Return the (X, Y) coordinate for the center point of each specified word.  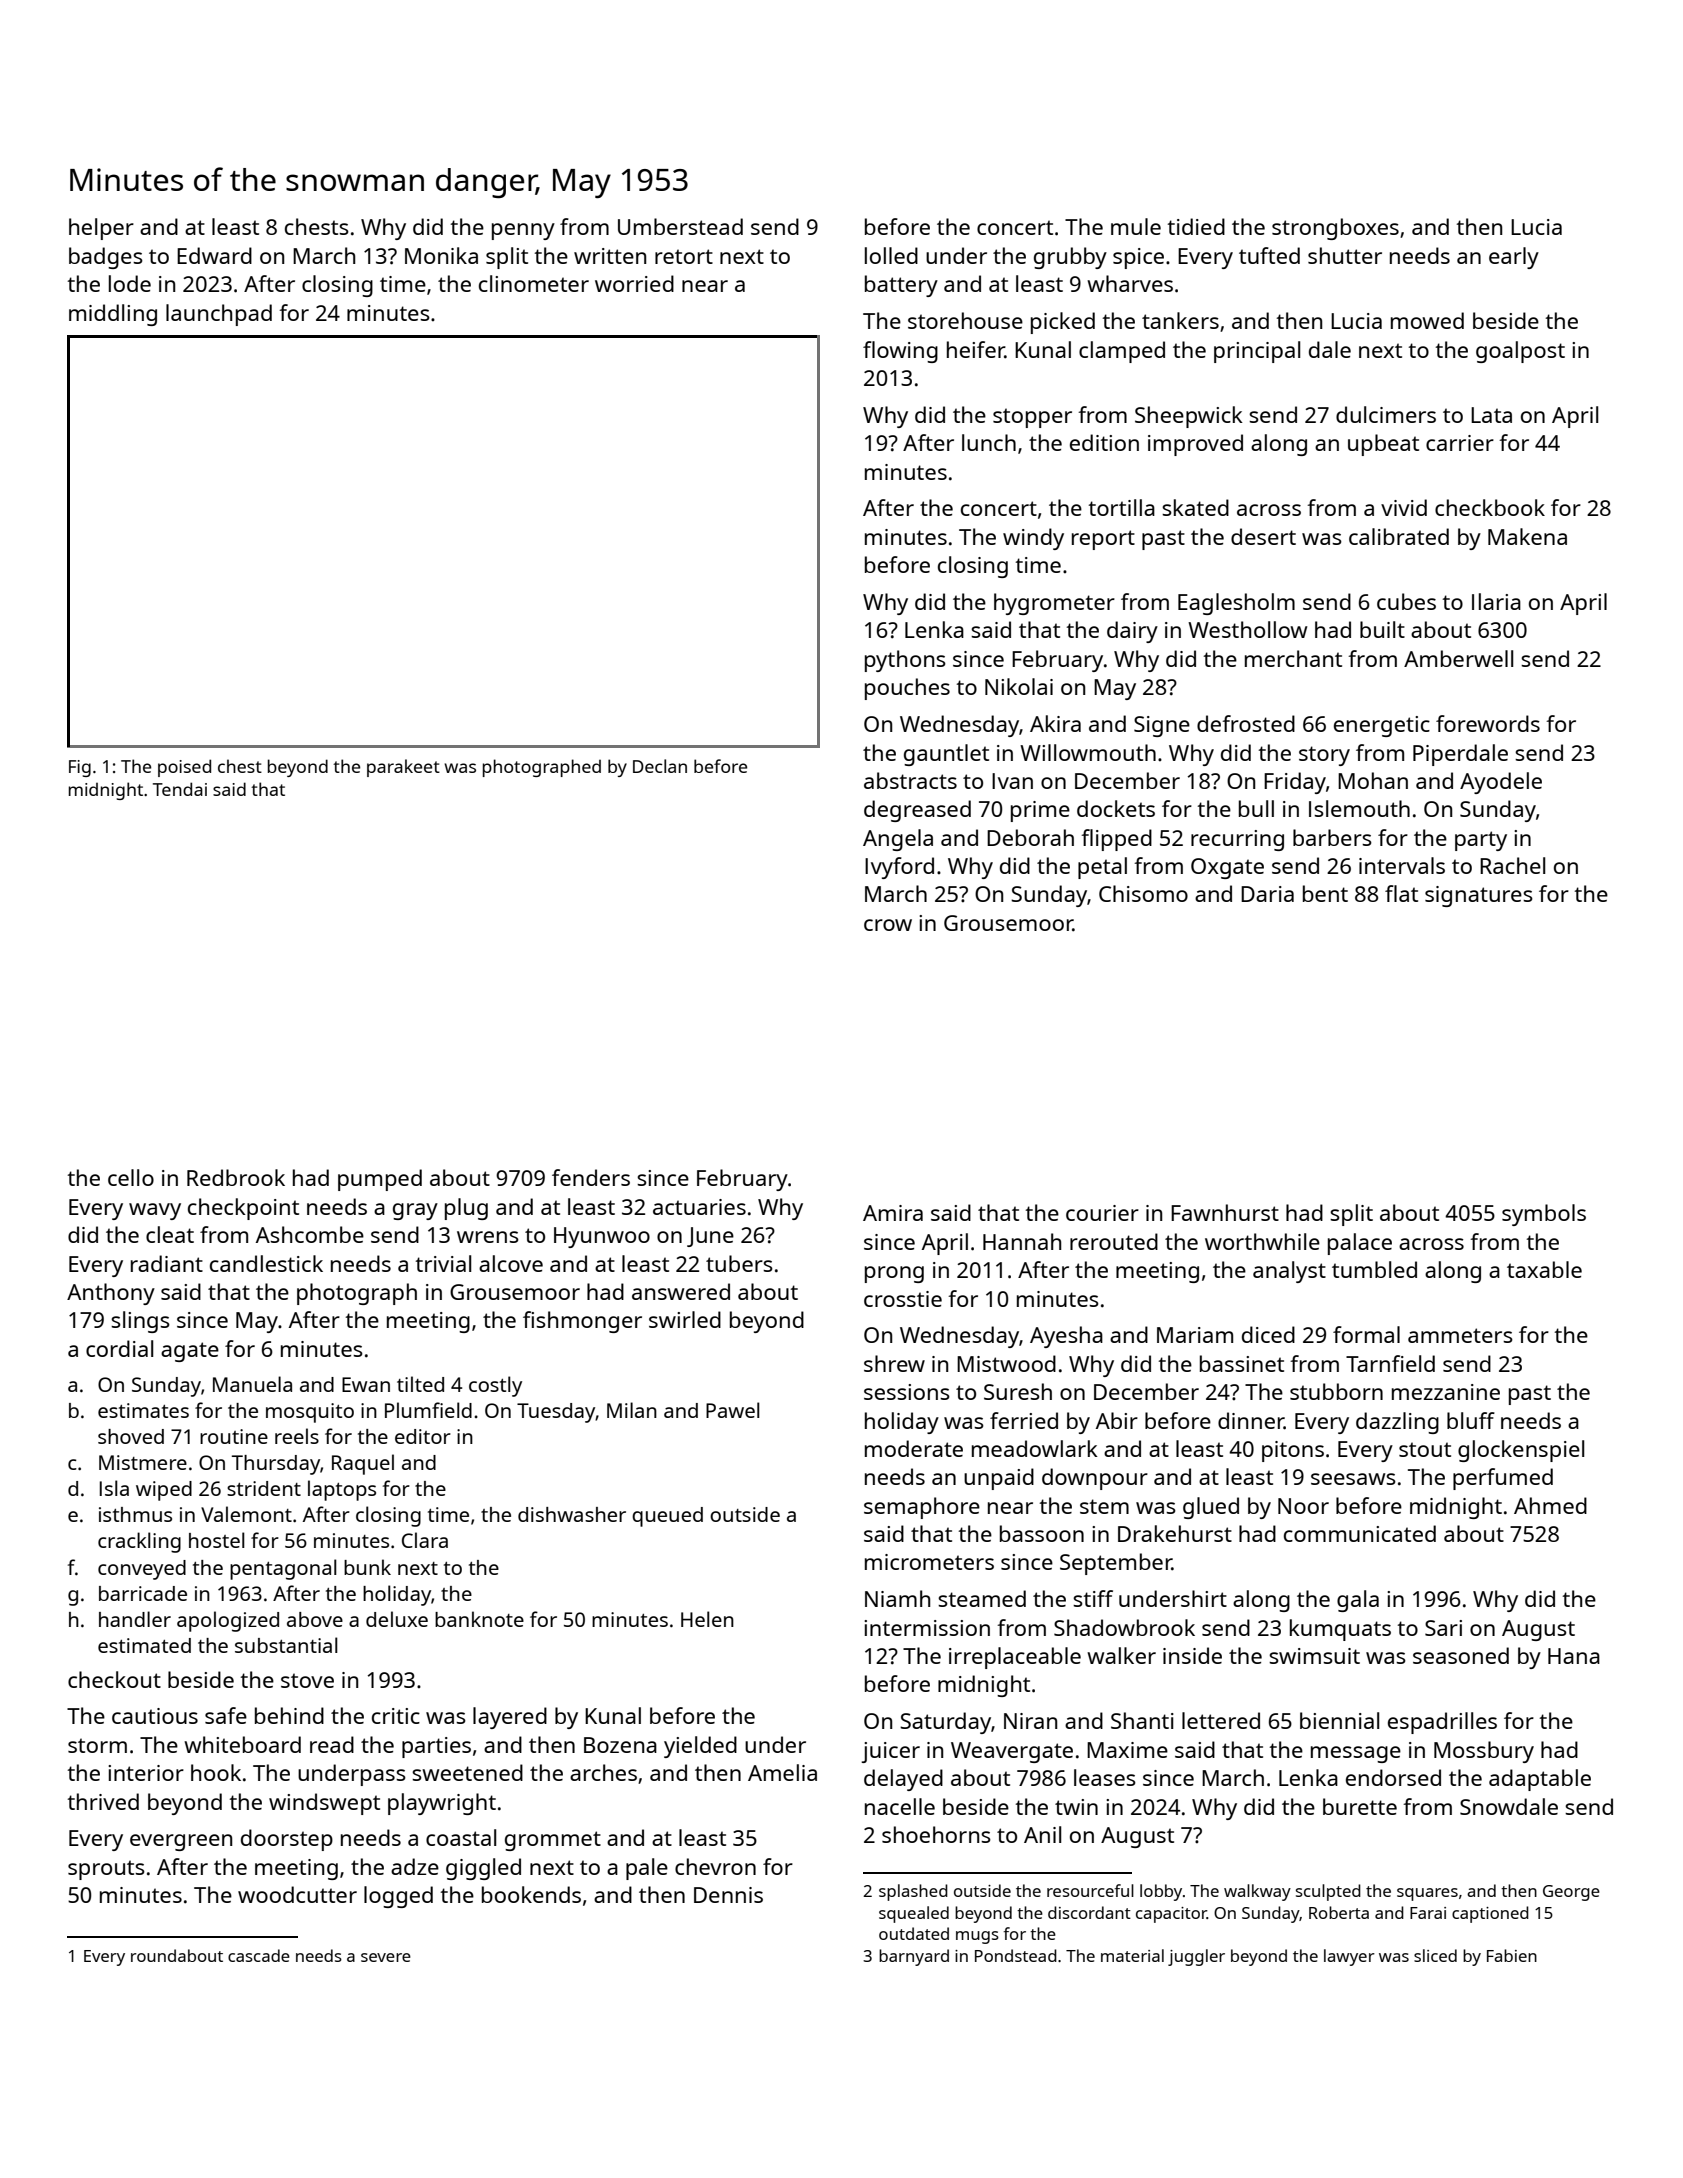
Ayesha (1066, 1337)
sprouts (106, 1870)
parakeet (403, 768)
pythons (905, 661)
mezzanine (1446, 1392)
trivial (443, 1263)
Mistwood (1006, 1363)
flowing (900, 352)
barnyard (914, 1957)
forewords (1488, 723)
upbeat (1383, 445)
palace (1360, 1244)
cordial (119, 1348)
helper (101, 229)
